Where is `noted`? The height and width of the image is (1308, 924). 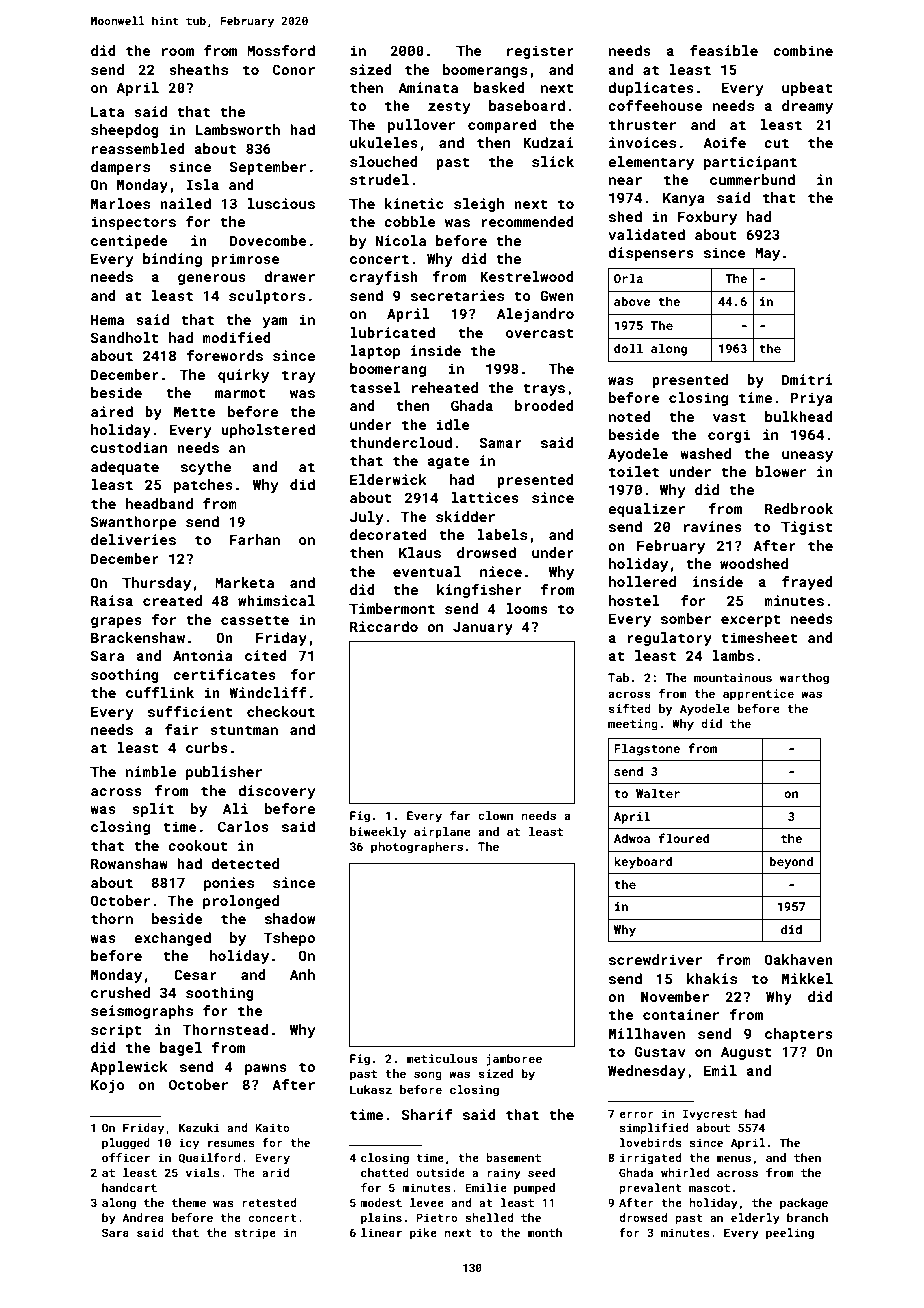
noted is located at coordinates (630, 416).
